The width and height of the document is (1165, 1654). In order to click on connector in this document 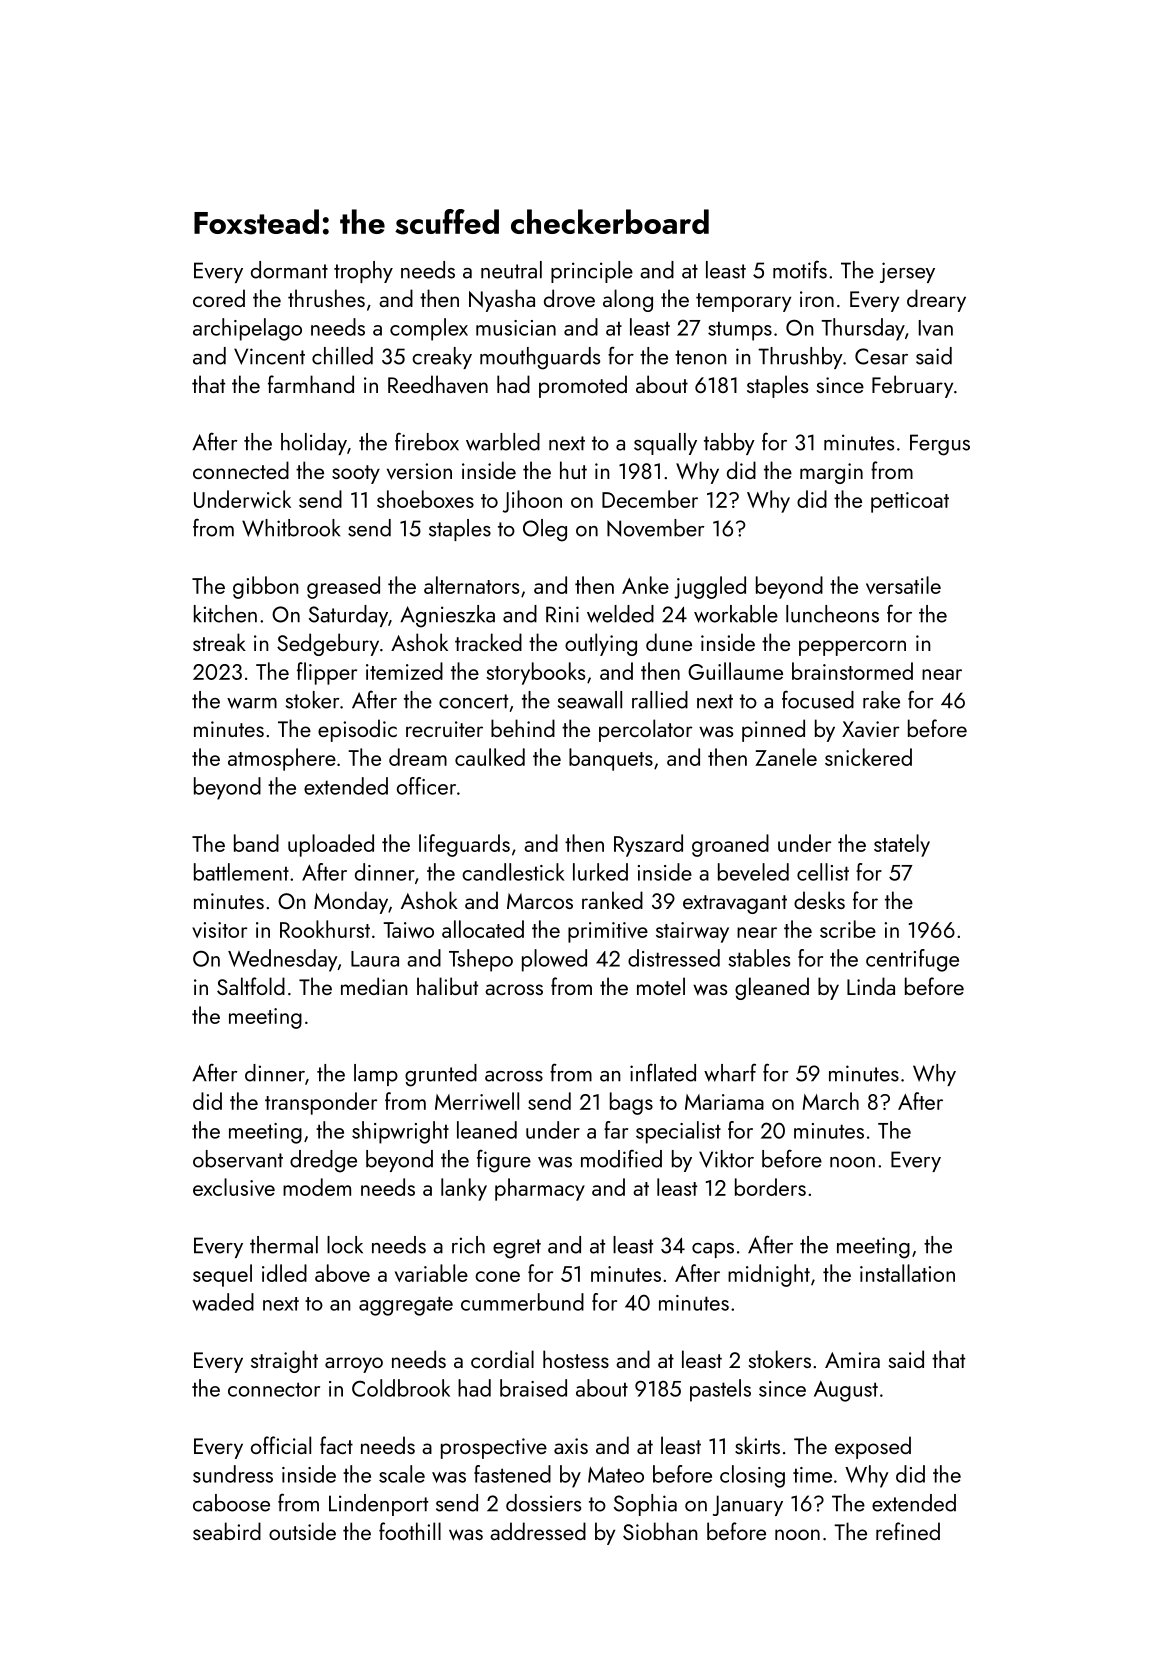, I will do `click(274, 1389)`.
